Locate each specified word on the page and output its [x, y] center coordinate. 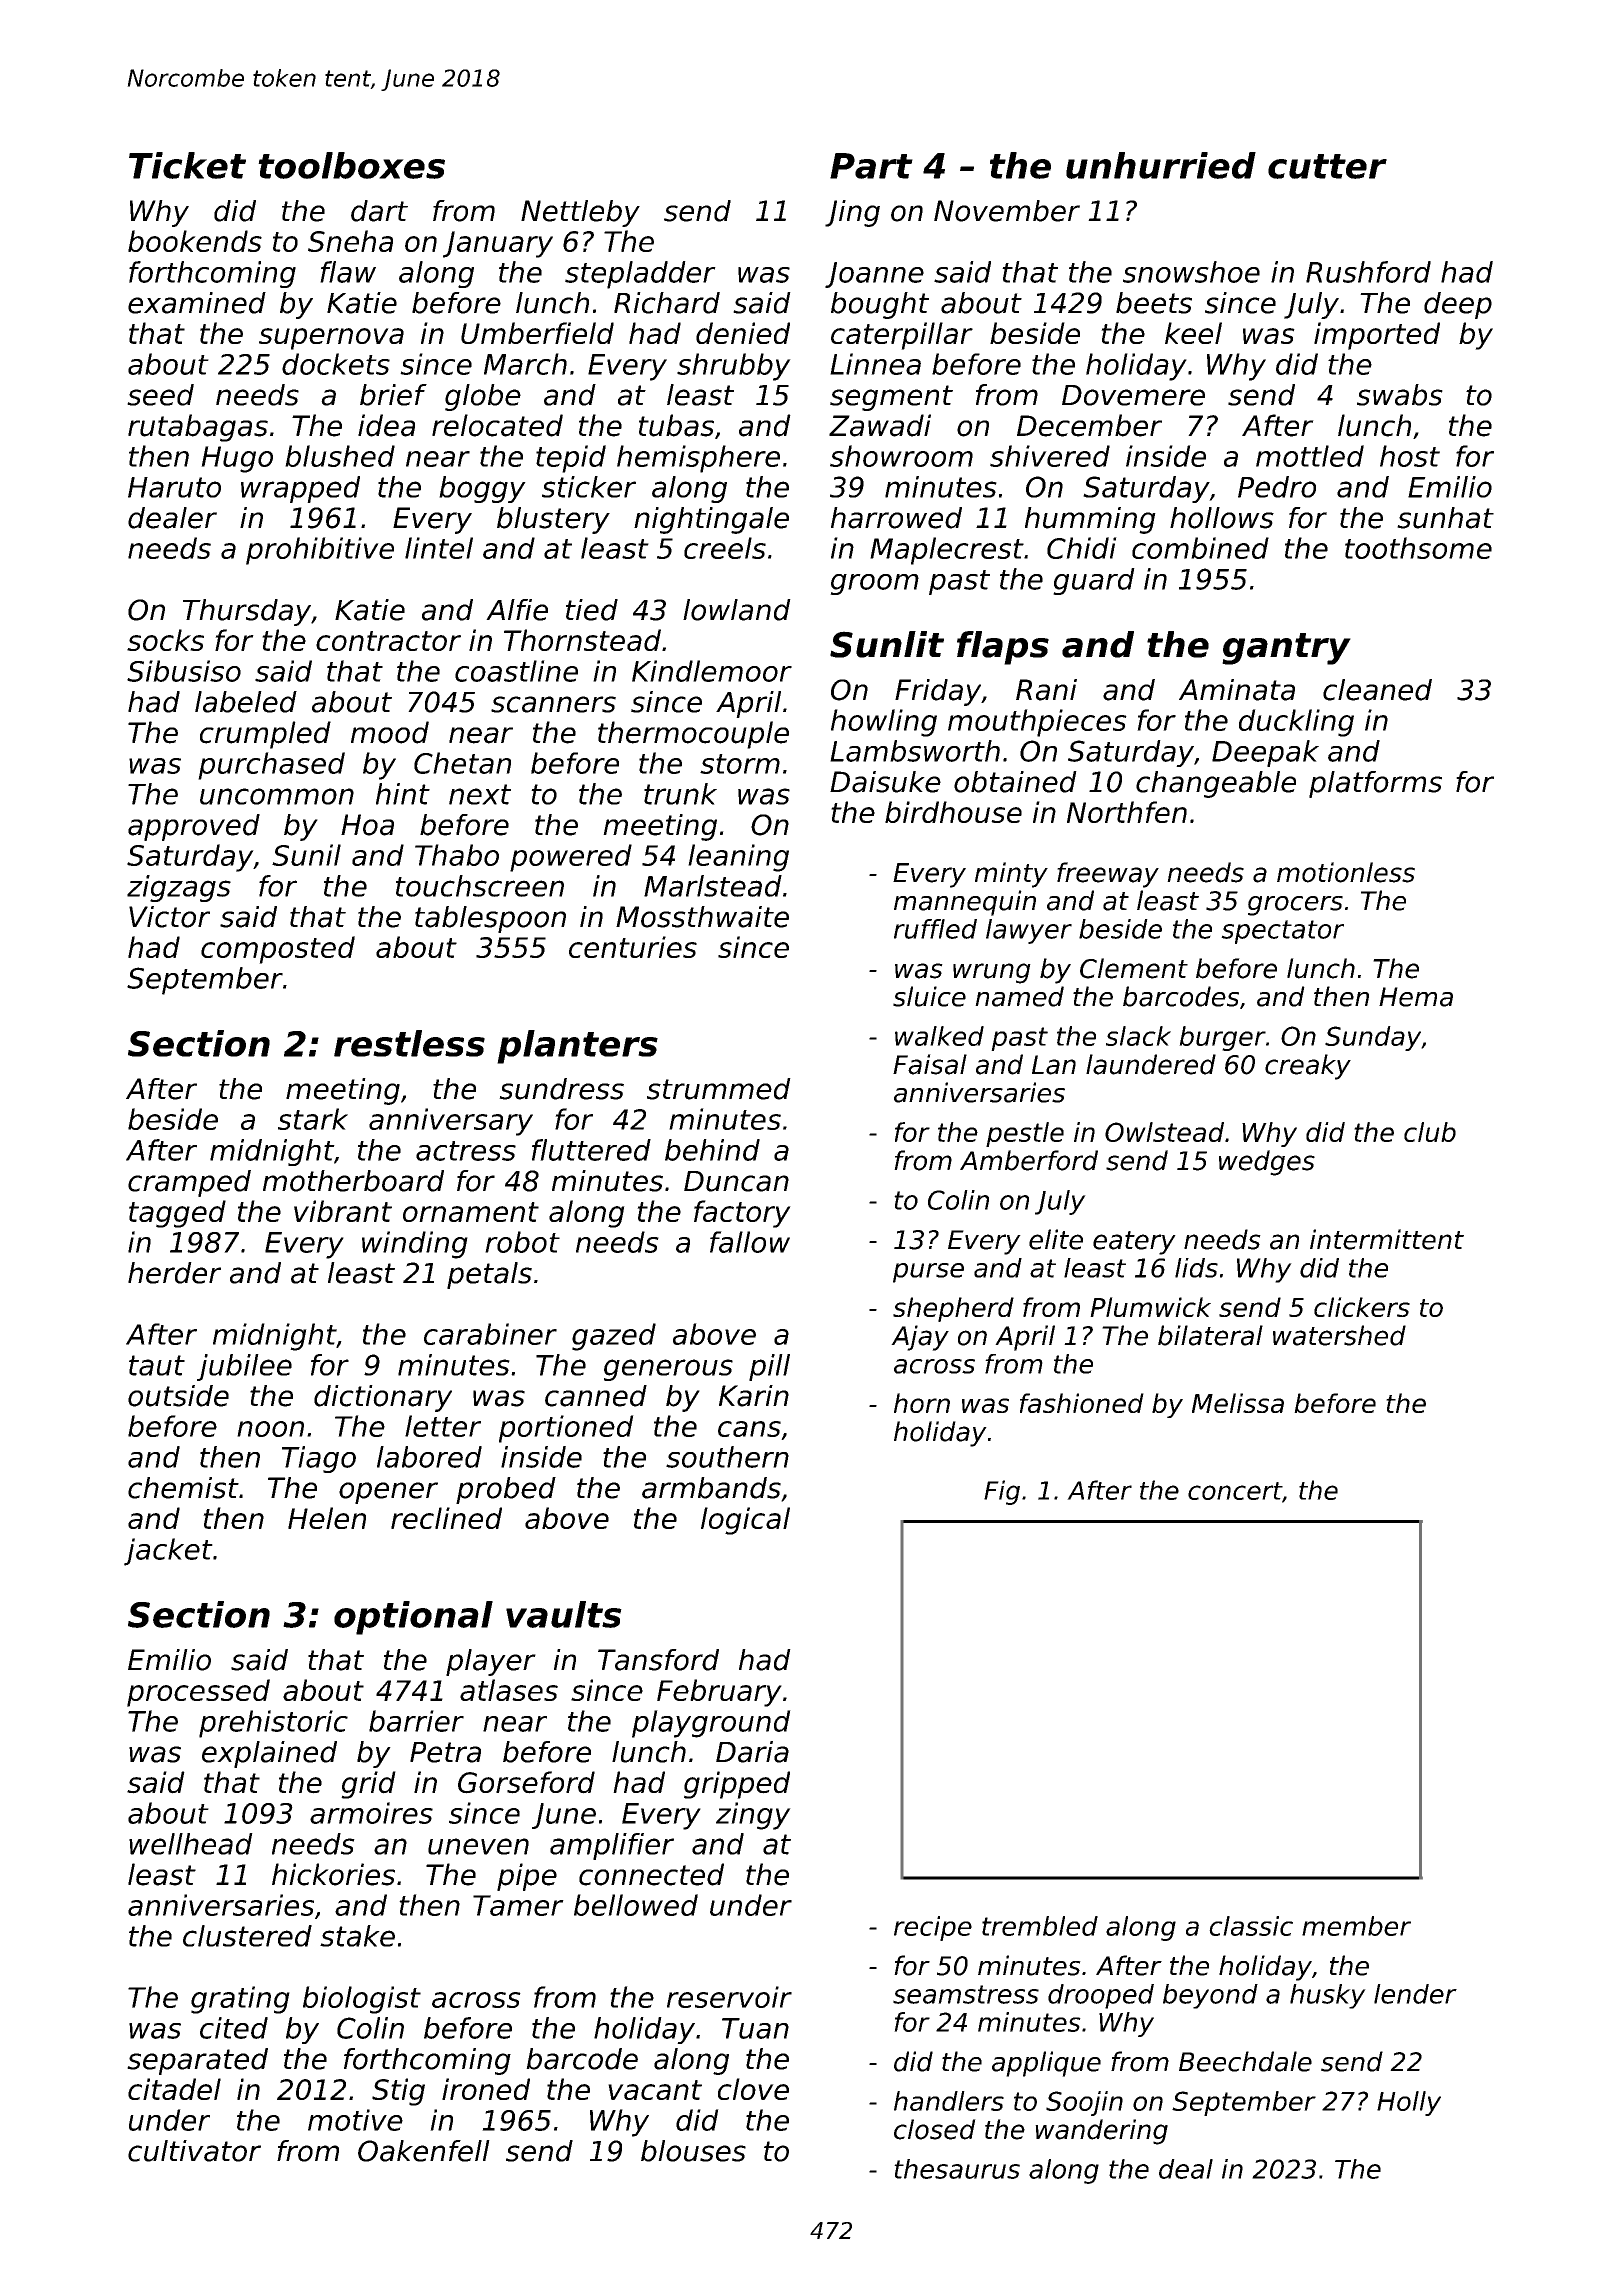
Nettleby [580, 213]
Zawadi [880, 425]
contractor [388, 641]
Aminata [1237, 690]
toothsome [1418, 548]
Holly [1409, 2103]
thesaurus [957, 2169]
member [1356, 1926]
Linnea [875, 364]
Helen [327, 1518]
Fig [1002, 1492]
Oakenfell [424, 2151]
